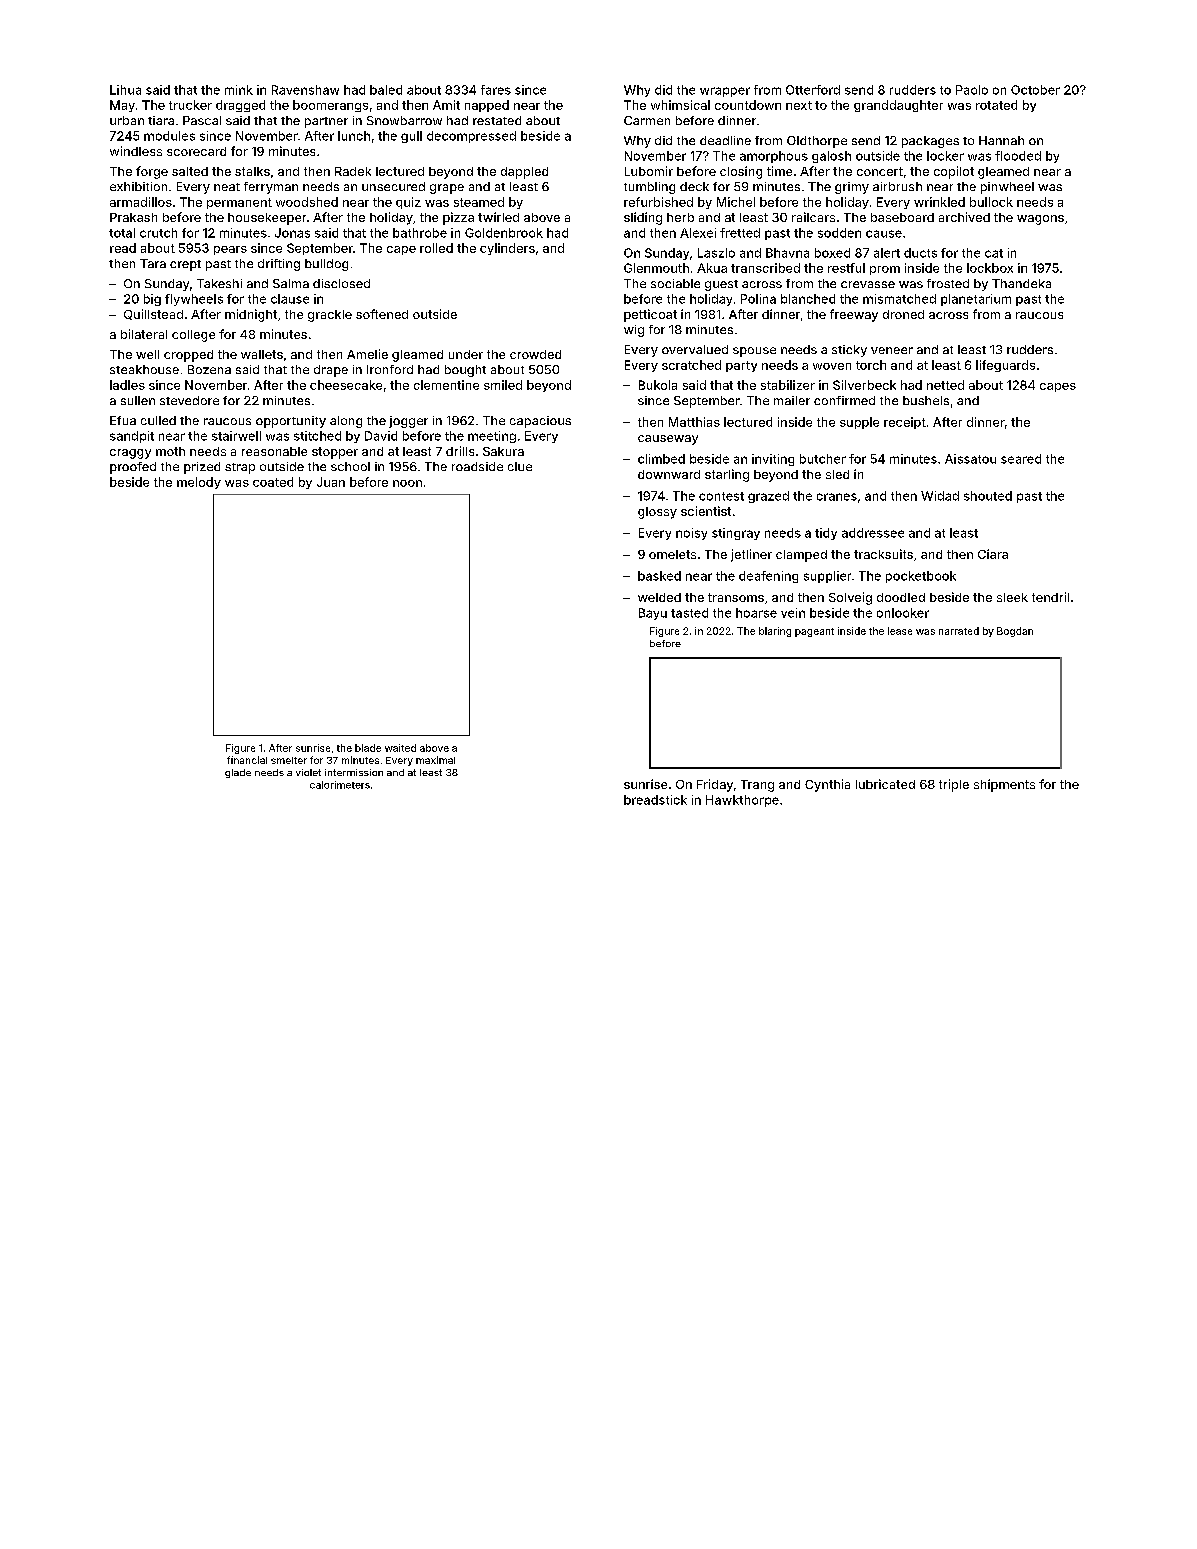  What do you see at coordinates (125, 90) in the document?
I see `Lihua` at bounding box center [125, 90].
